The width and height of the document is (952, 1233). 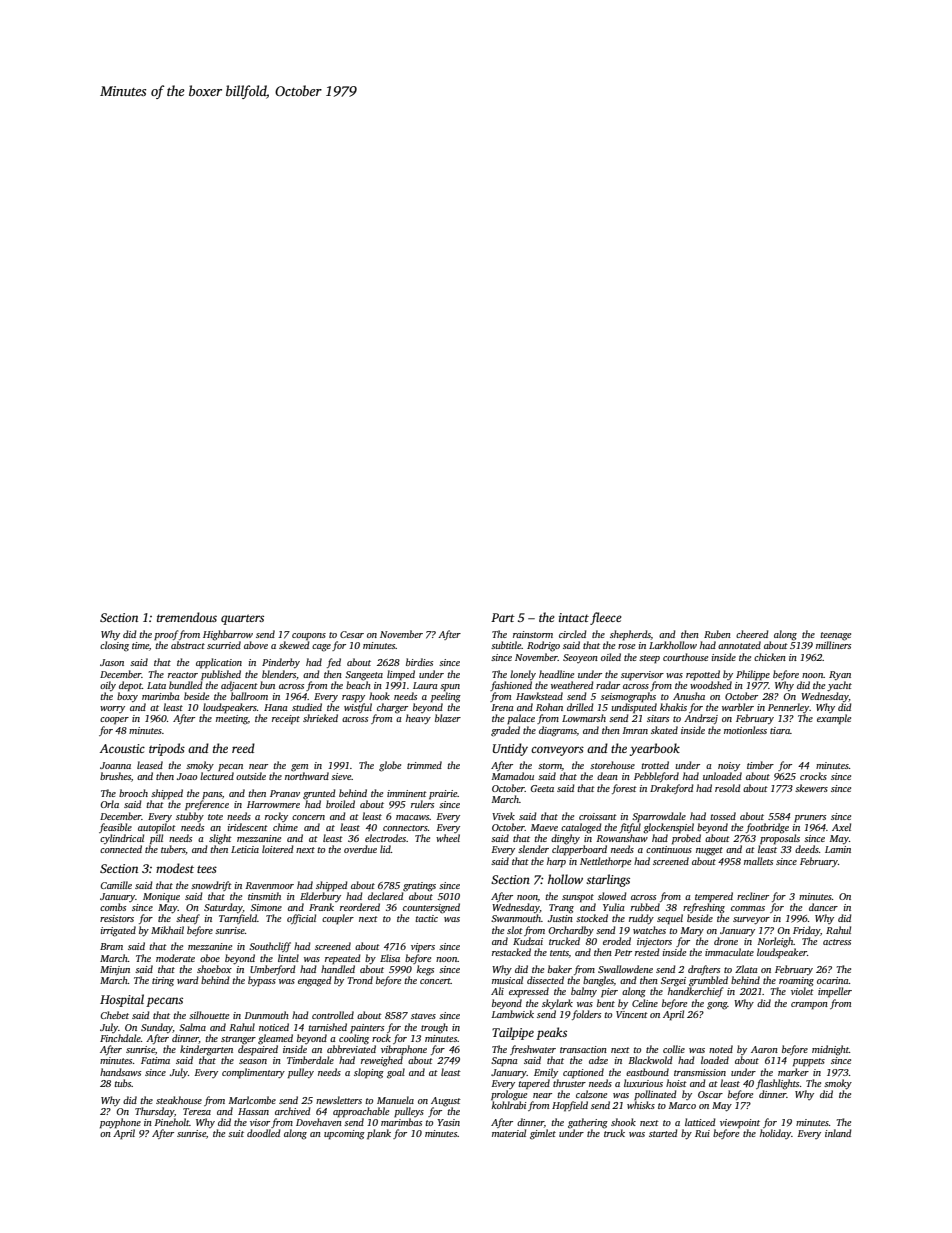 I want to click on slight, so click(x=220, y=839).
